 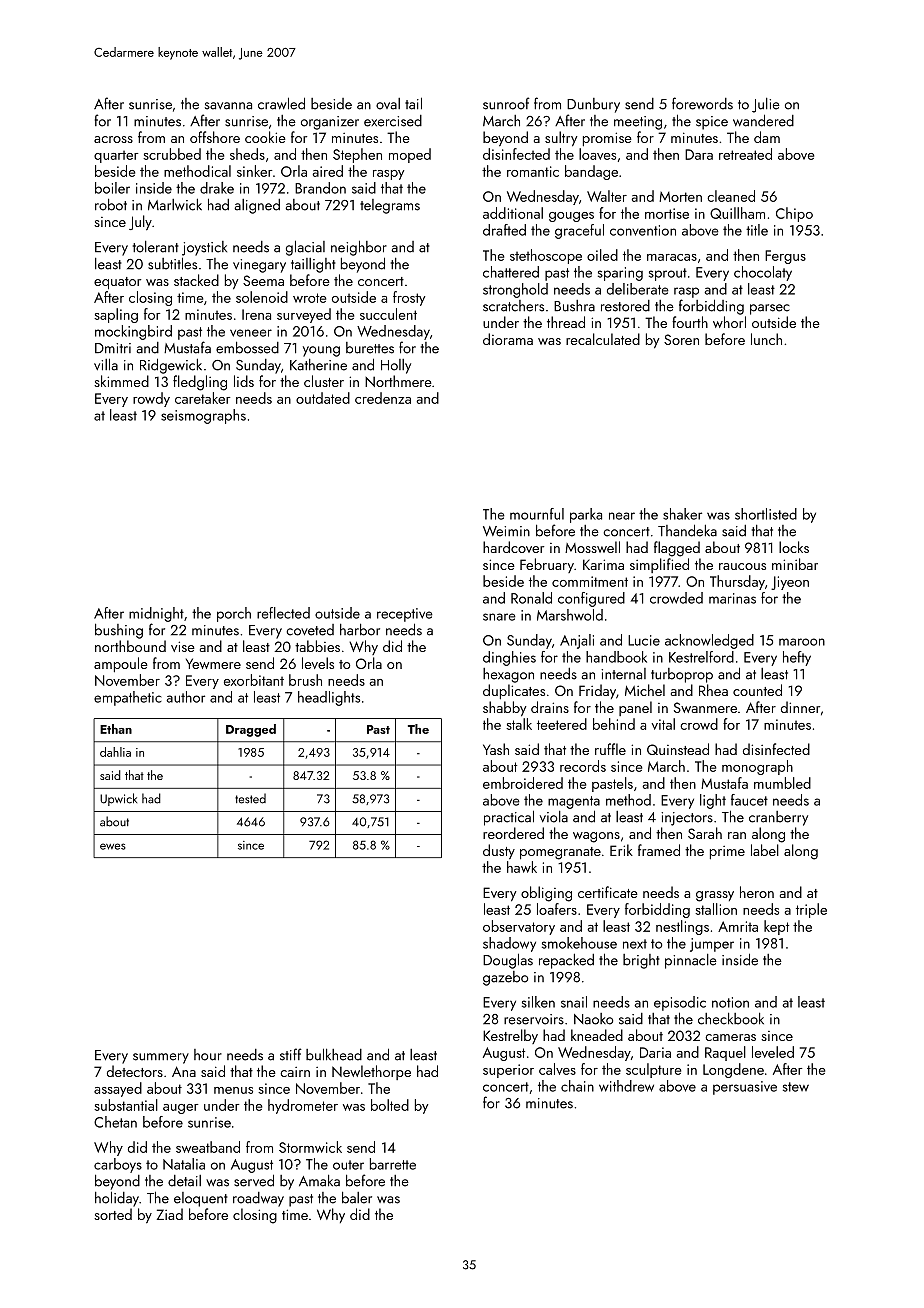 What do you see at coordinates (250, 798) in the screenshot?
I see `tested` at bounding box center [250, 798].
